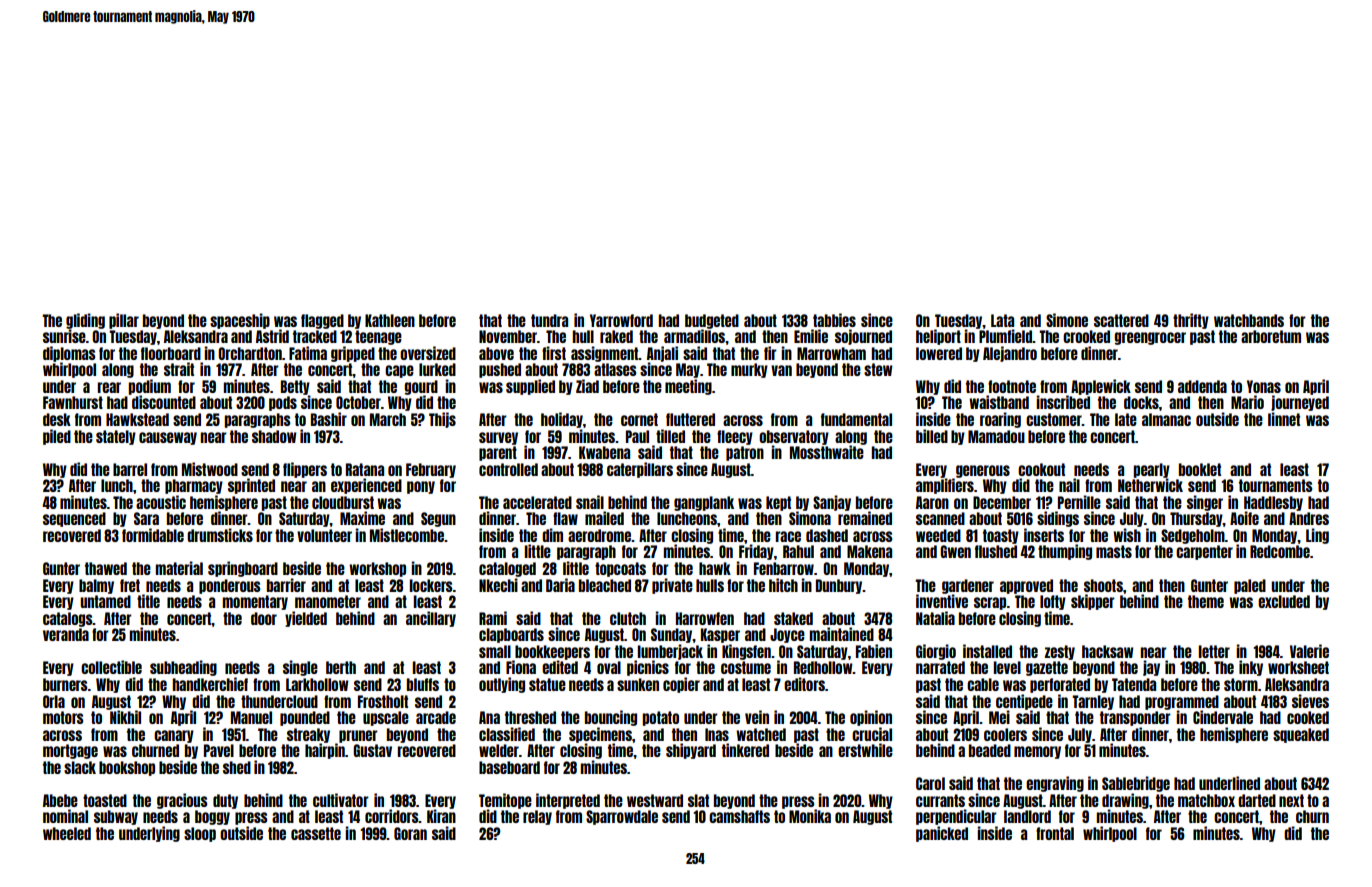 The width and height of the screenshot is (1372, 887). Describe the element at coordinates (63, 717) in the screenshot. I see `motors` at that location.
